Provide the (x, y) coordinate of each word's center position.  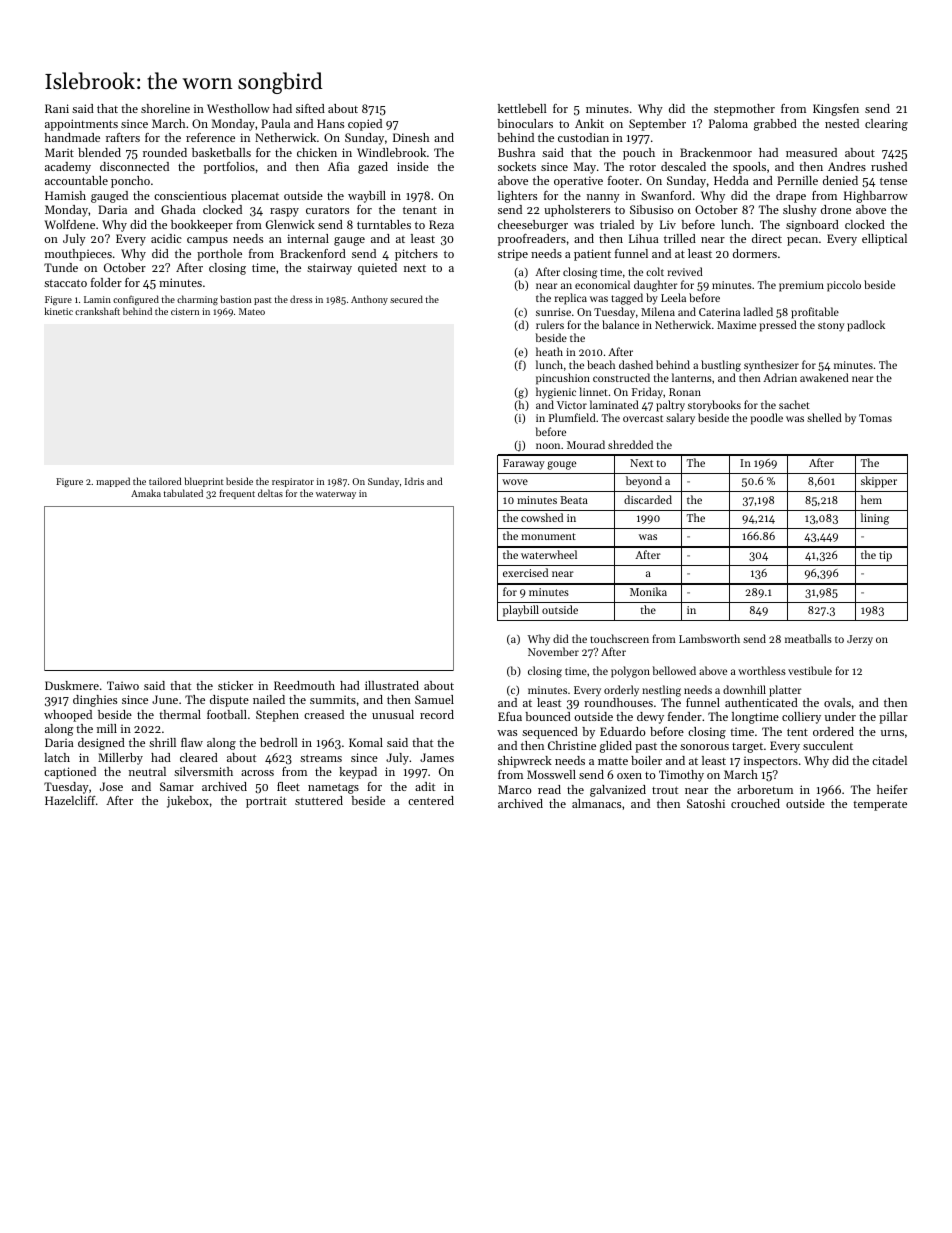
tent (797, 732)
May (585, 168)
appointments (81, 125)
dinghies (95, 701)
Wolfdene (69, 224)
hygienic (556, 393)
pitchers (416, 255)
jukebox (188, 802)
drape (791, 197)
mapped (113, 482)
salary (680, 419)
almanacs (596, 803)
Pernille (797, 180)
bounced (548, 716)
